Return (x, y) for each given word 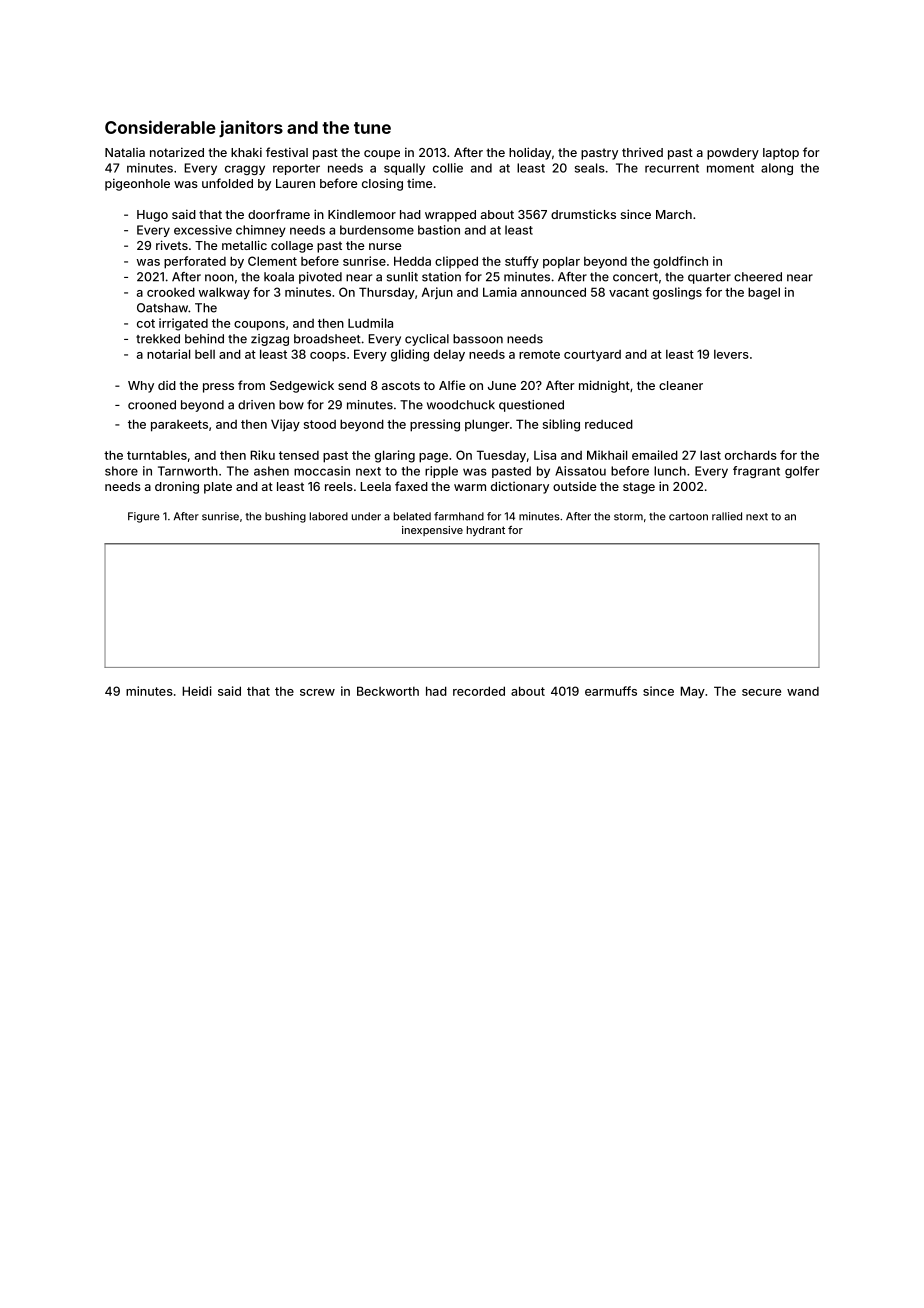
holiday (530, 153)
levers (731, 354)
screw (317, 692)
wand (803, 691)
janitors (251, 128)
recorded (479, 691)
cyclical (427, 340)
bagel (764, 293)
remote (539, 354)
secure (761, 692)
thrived (642, 152)
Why (141, 387)
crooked (171, 292)
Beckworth (388, 691)
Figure (144, 517)
